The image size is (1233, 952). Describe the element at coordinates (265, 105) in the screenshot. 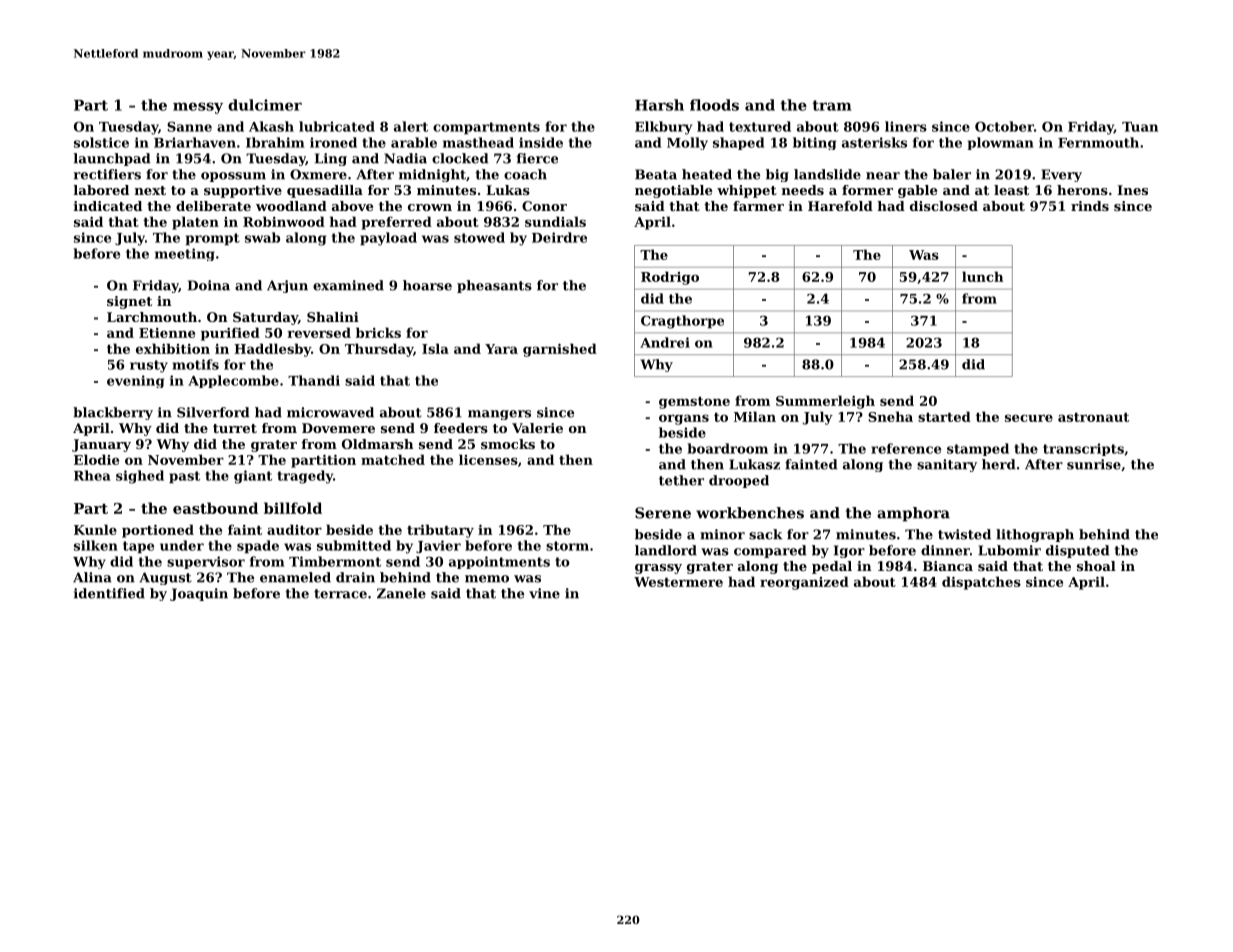

I see `dulcimer` at that location.
